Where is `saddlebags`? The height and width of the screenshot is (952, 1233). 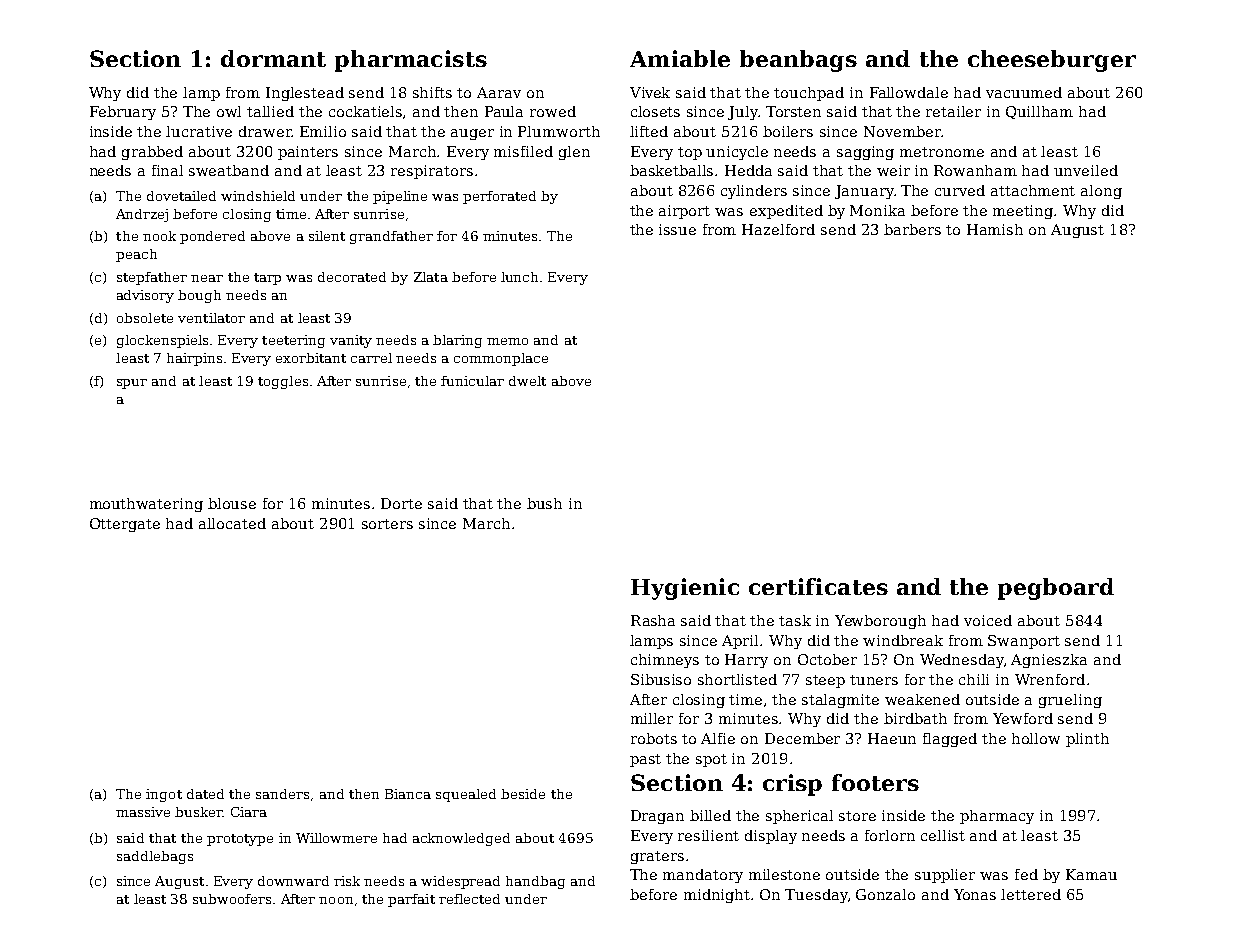 saddlebags is located at coordinates (155, 857).
